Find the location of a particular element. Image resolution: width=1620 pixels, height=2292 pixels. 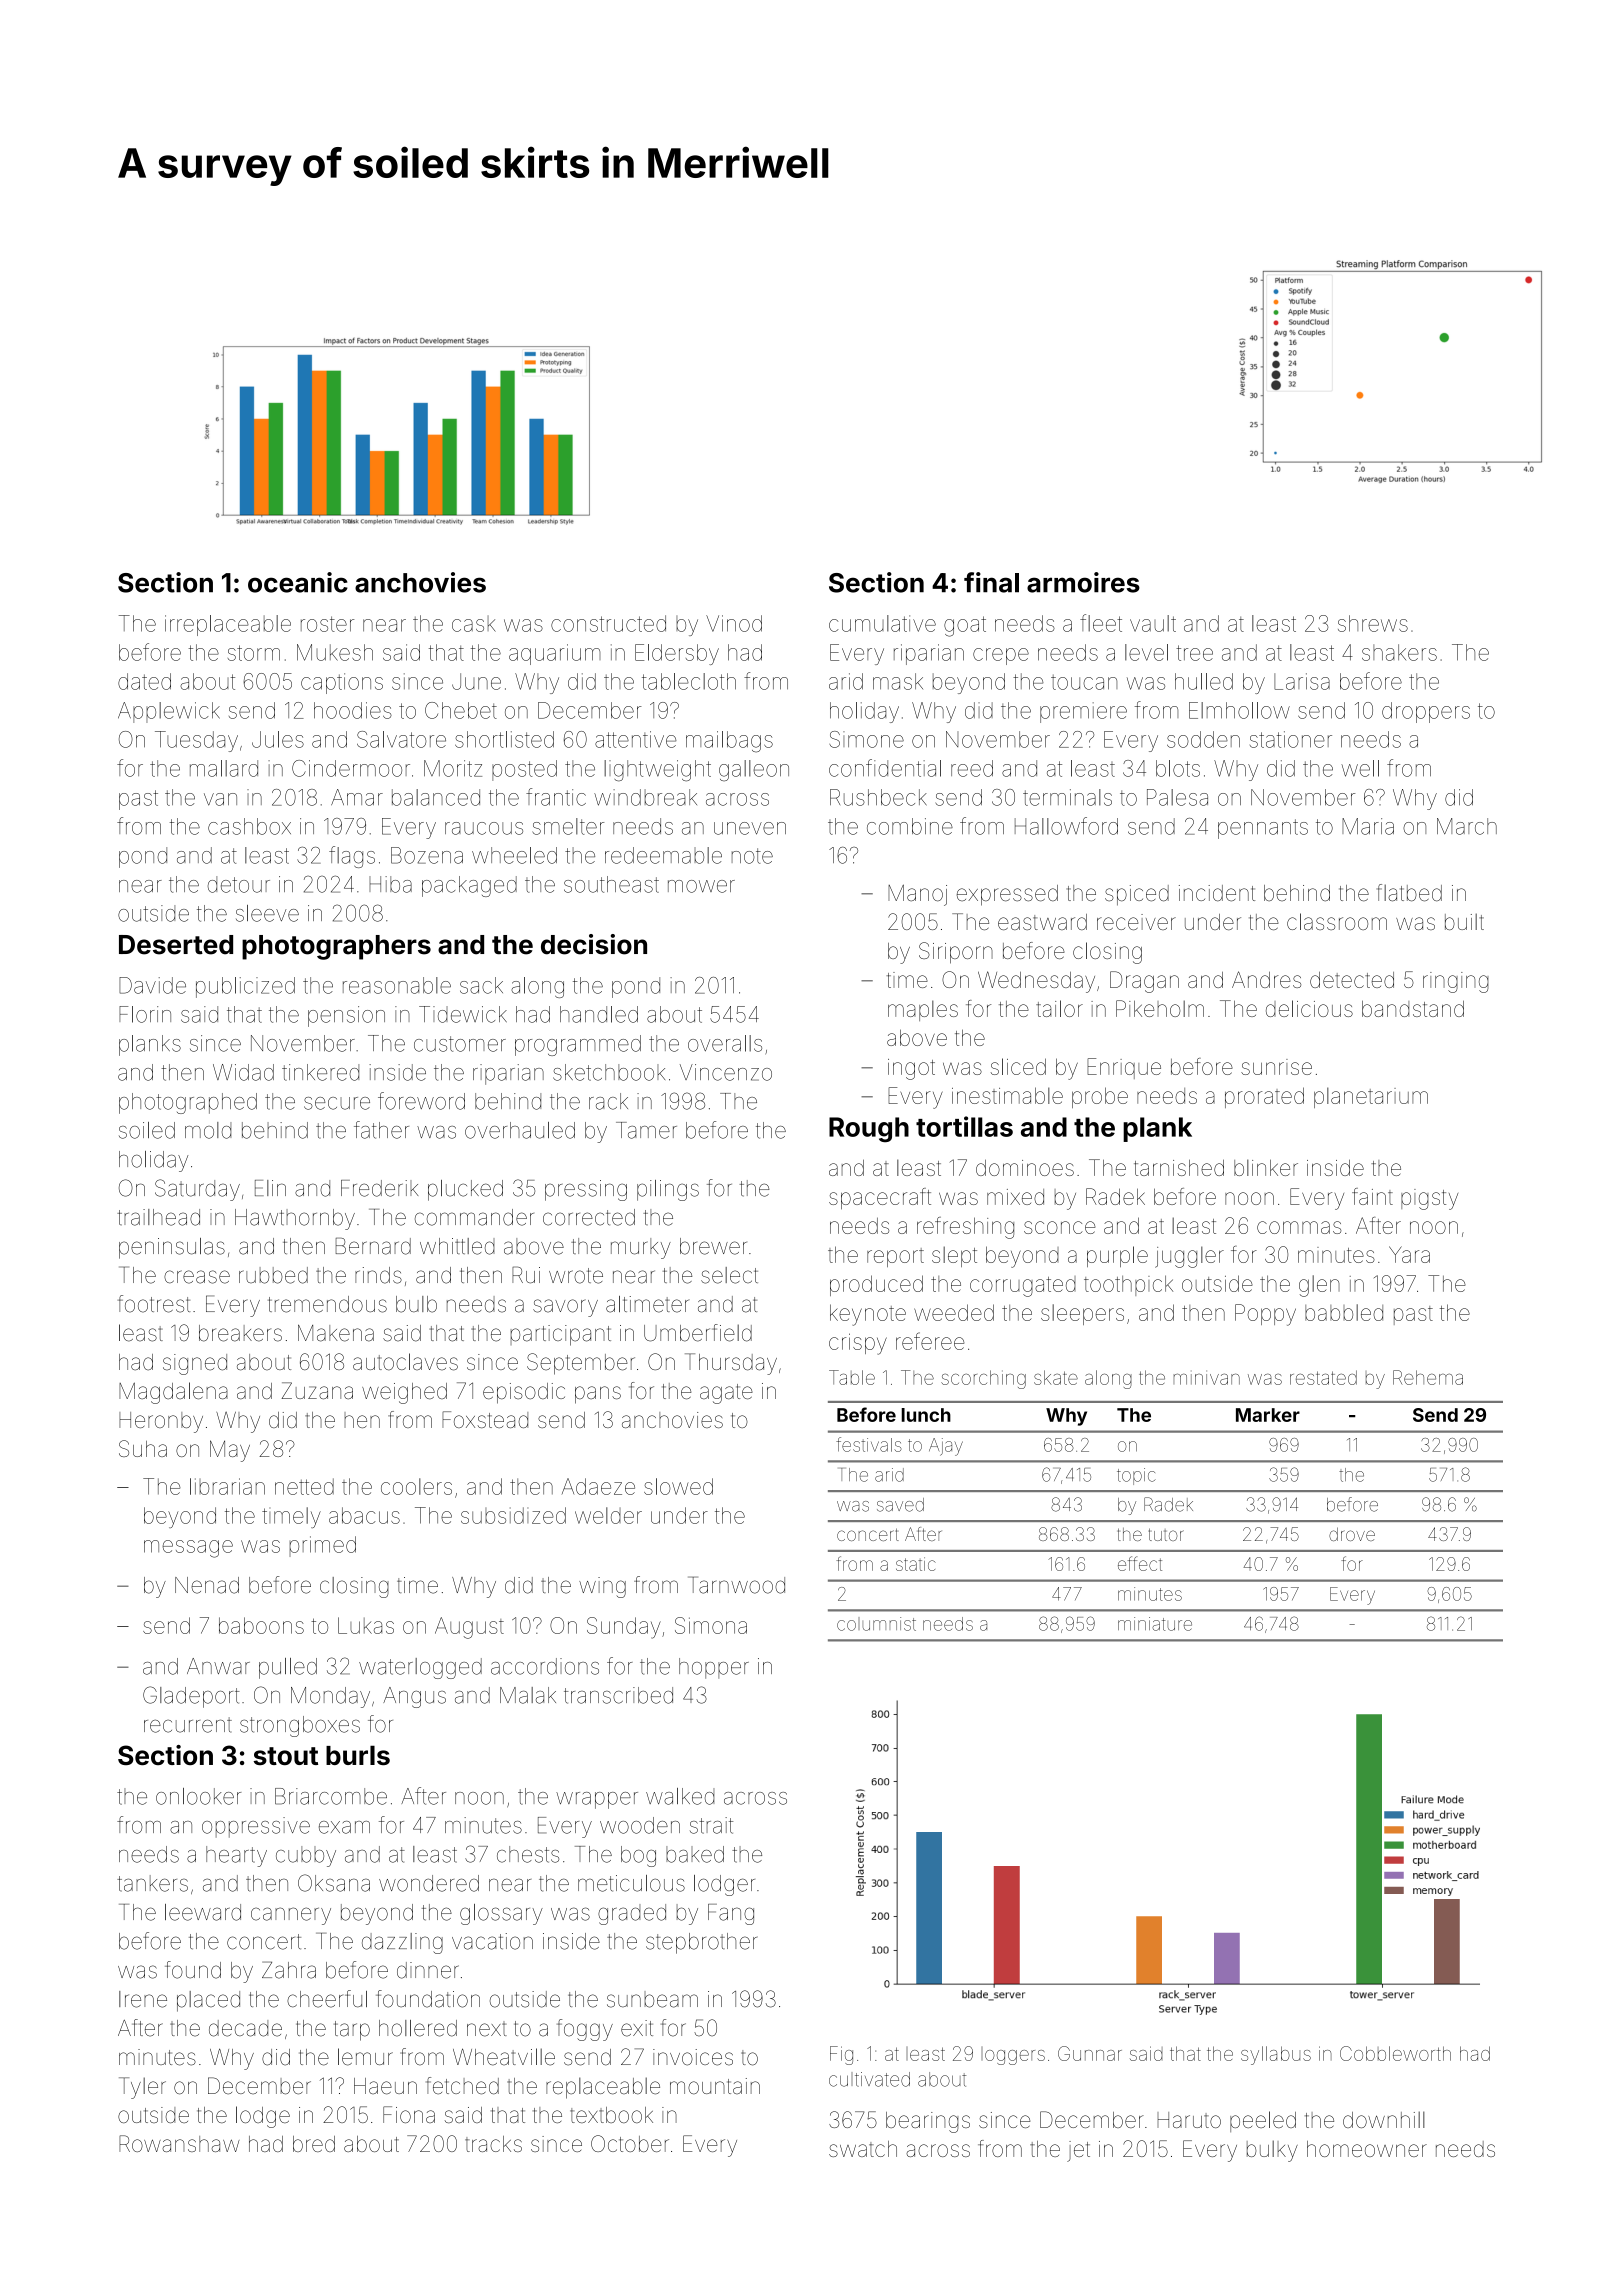

receiver is located at coordinates (1136, 922).
